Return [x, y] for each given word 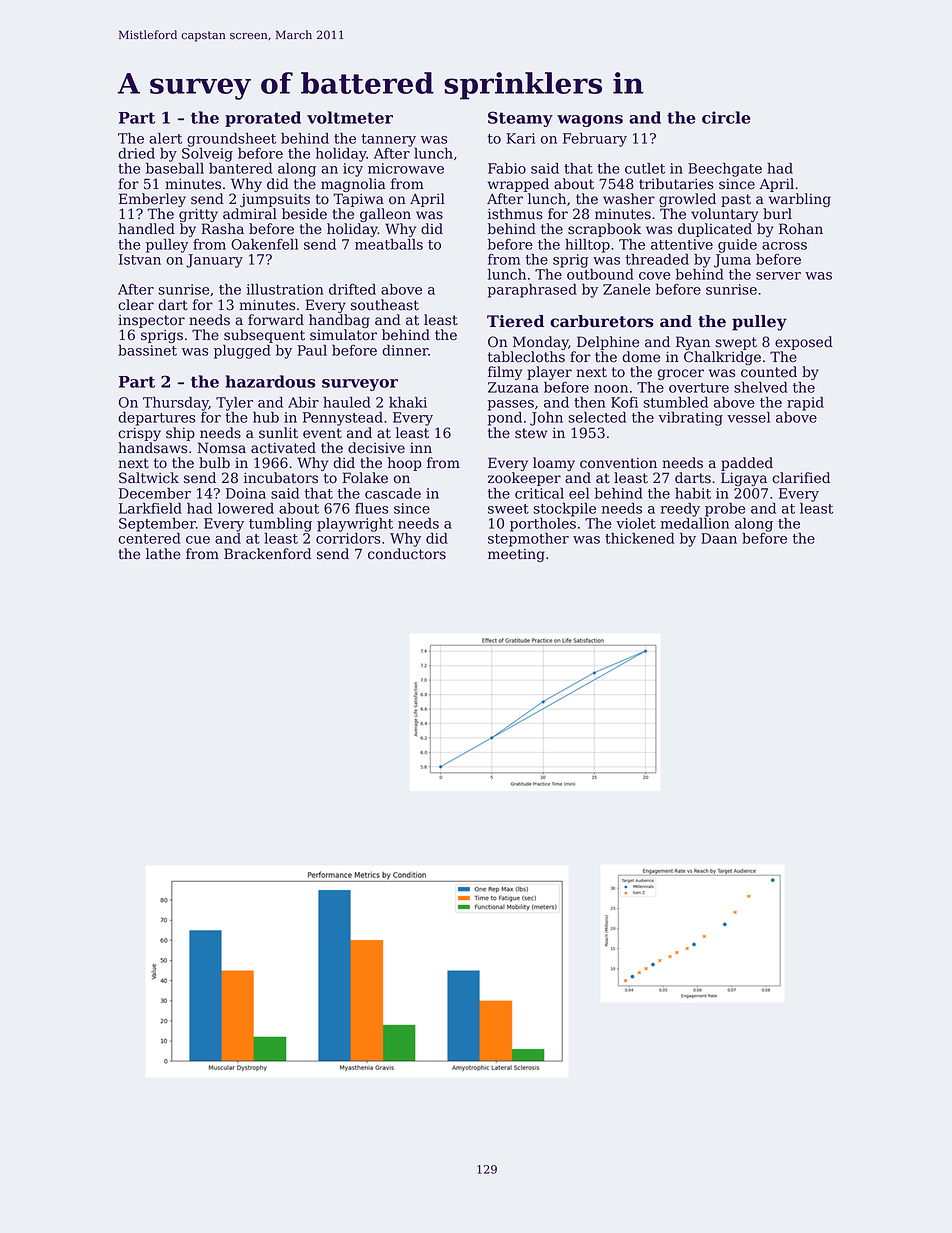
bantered [240, 168]
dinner [405, 350]
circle [726, 117]
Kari [520, 138]
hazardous [270, 381]
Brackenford [267, 554]
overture [699, 388]
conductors [407, 554]
